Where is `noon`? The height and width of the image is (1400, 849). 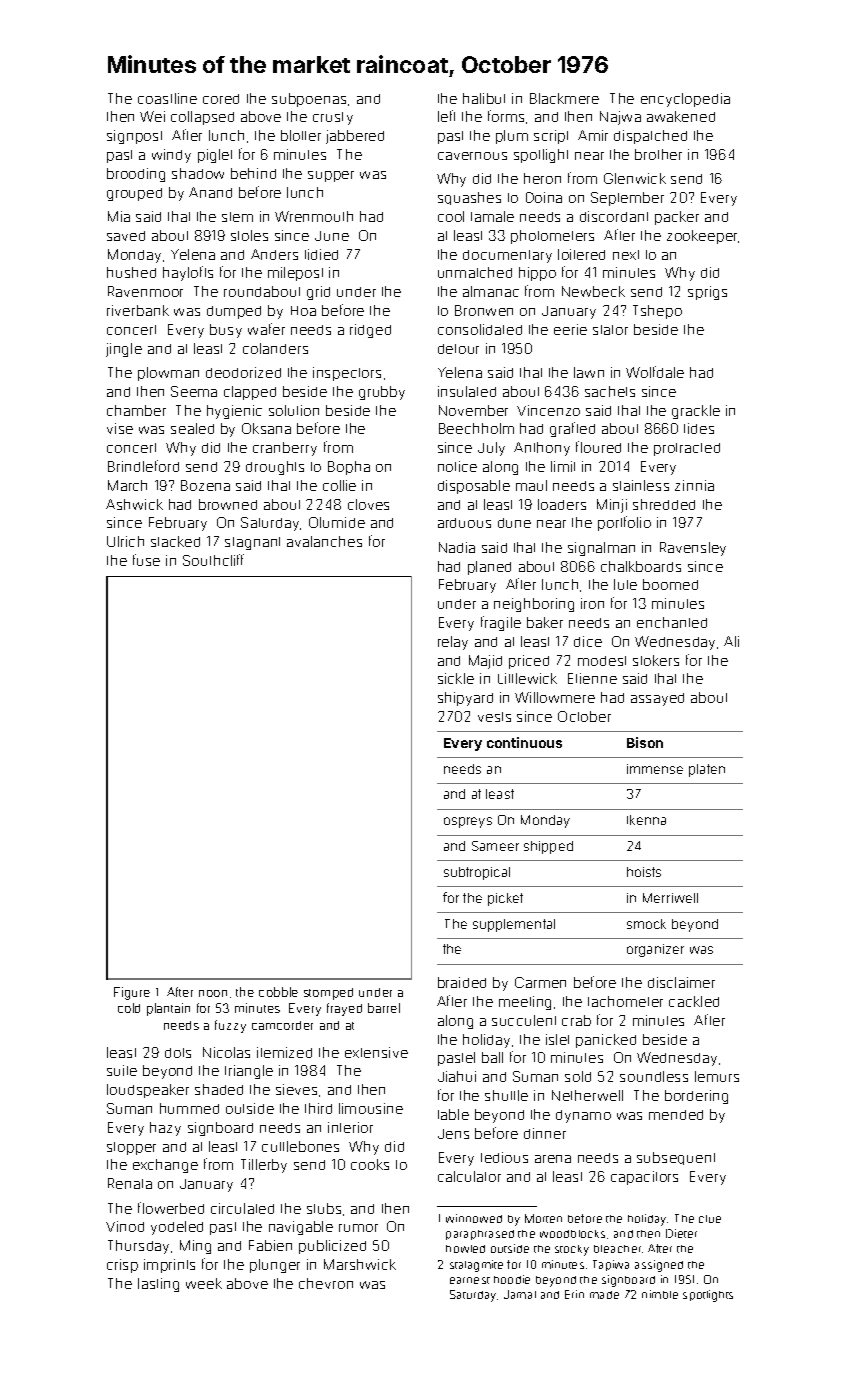
noon is located at coordinates (213, 993).
